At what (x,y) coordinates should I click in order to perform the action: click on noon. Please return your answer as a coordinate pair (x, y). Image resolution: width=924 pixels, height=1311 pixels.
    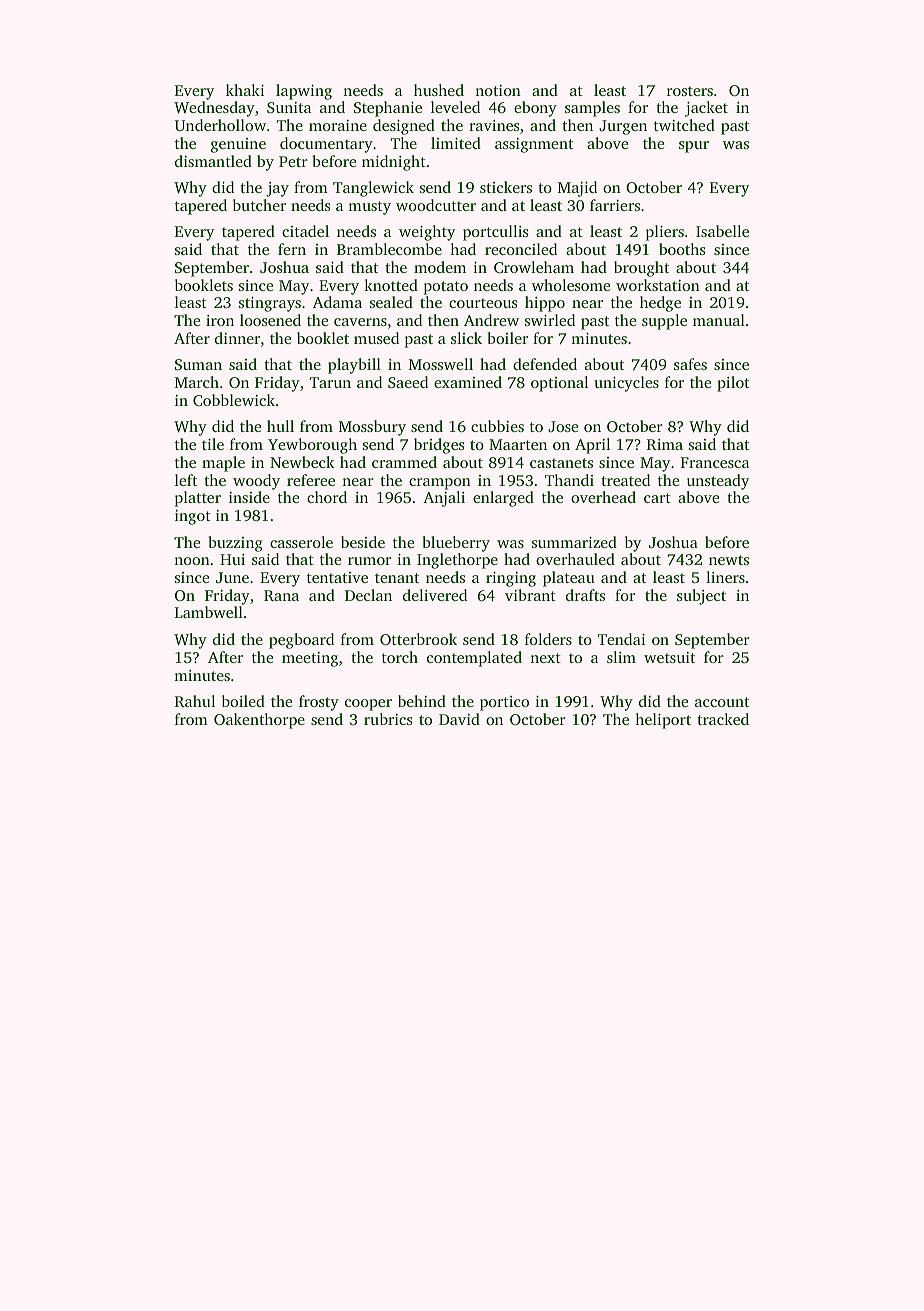
    Looking at the image, I should click on (192, 561).
